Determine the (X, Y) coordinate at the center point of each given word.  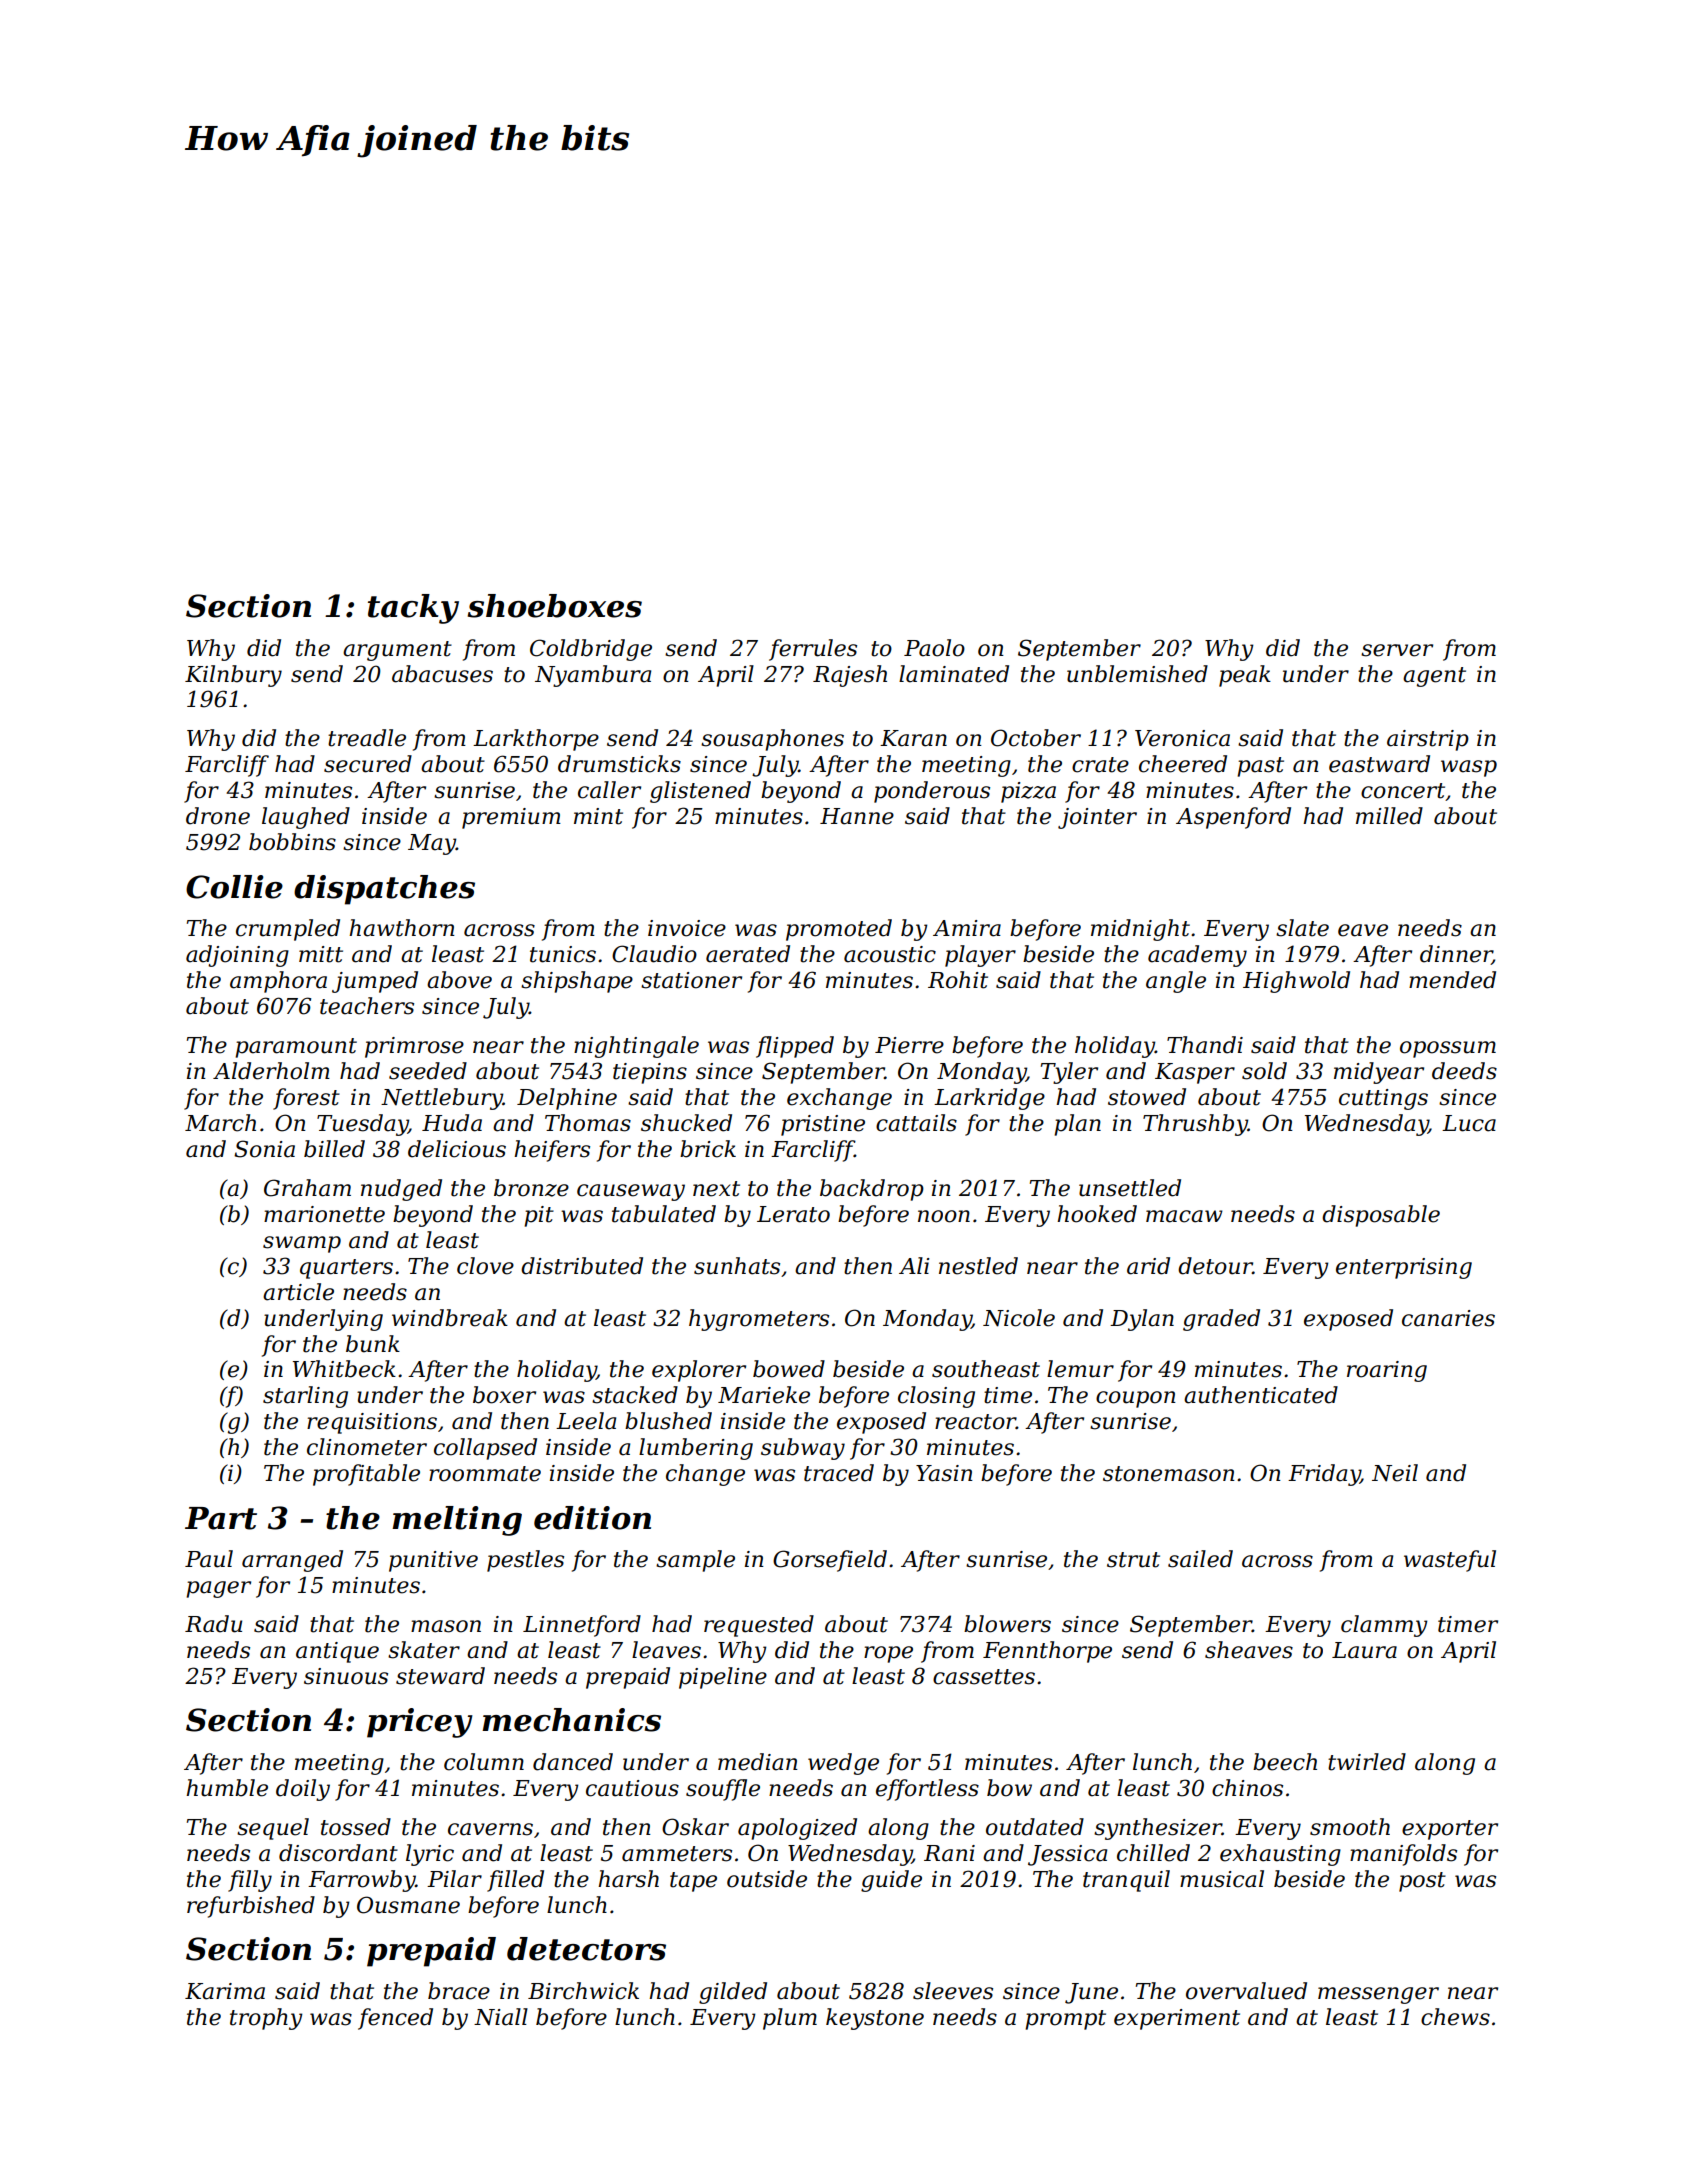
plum (790, 2019)
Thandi (1205, 1045)
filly (250, 1881)
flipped (795, 1047)
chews (1455, 2017)
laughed (306, 818)
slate (1302, 928)
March (220, 1123)
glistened (700, 792)
